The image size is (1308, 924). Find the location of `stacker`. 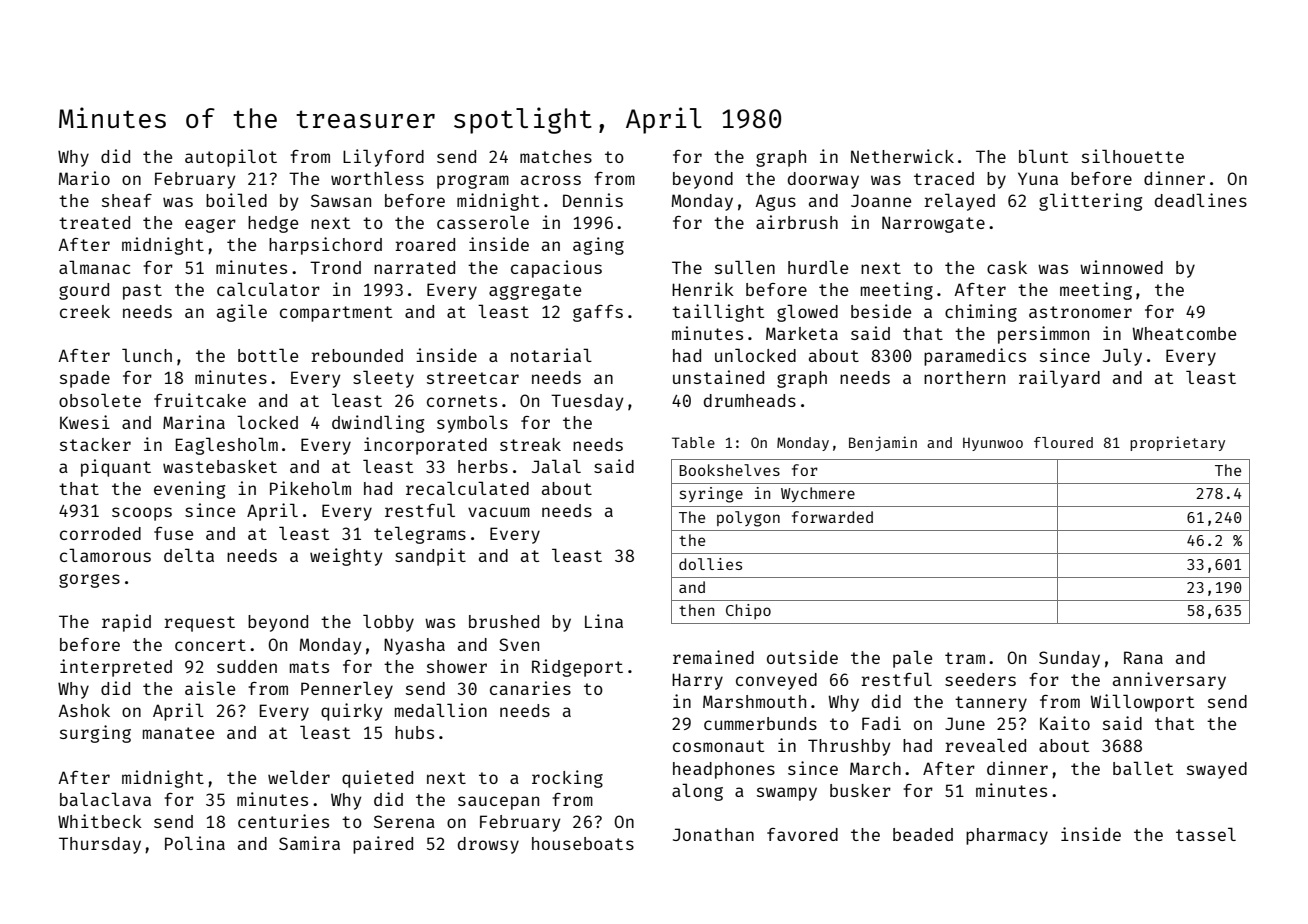

stacker is located at coordinates (95, 444).
